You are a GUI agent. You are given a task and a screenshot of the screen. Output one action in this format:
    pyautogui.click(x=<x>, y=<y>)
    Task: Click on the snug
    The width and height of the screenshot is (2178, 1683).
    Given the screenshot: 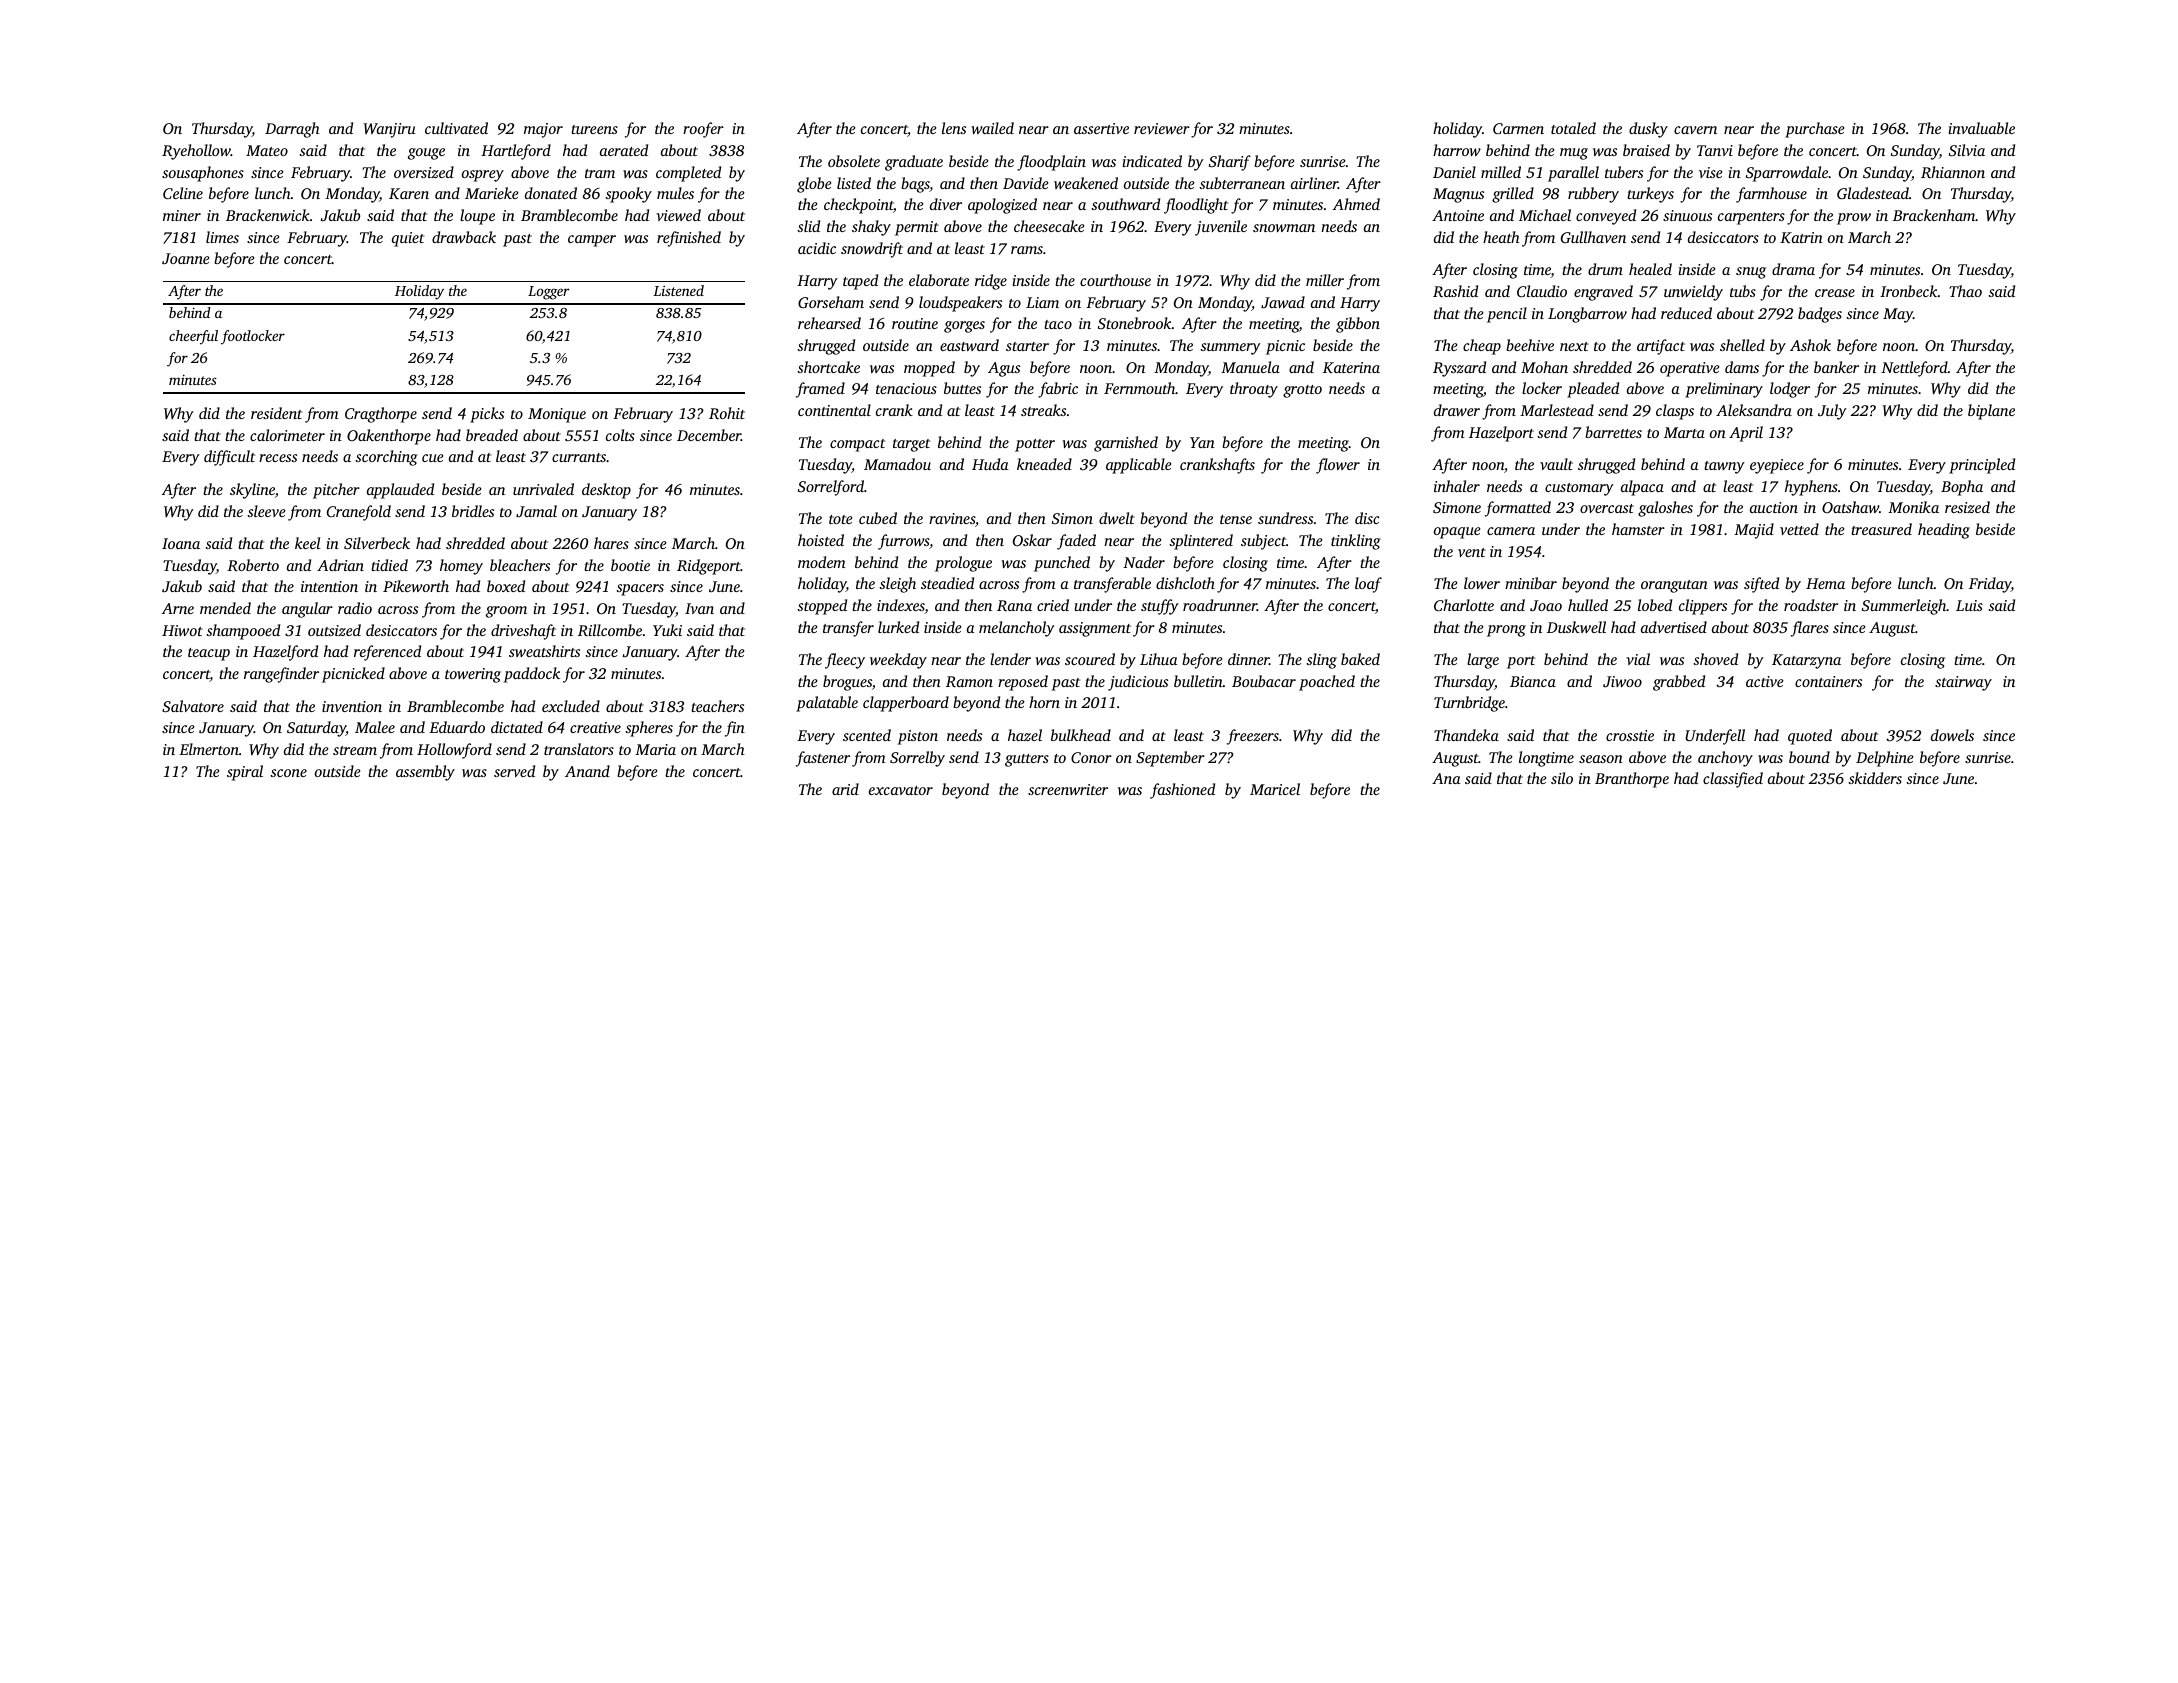 What is the action you would take?
    pyautogui.click(x=1751, y=273)
